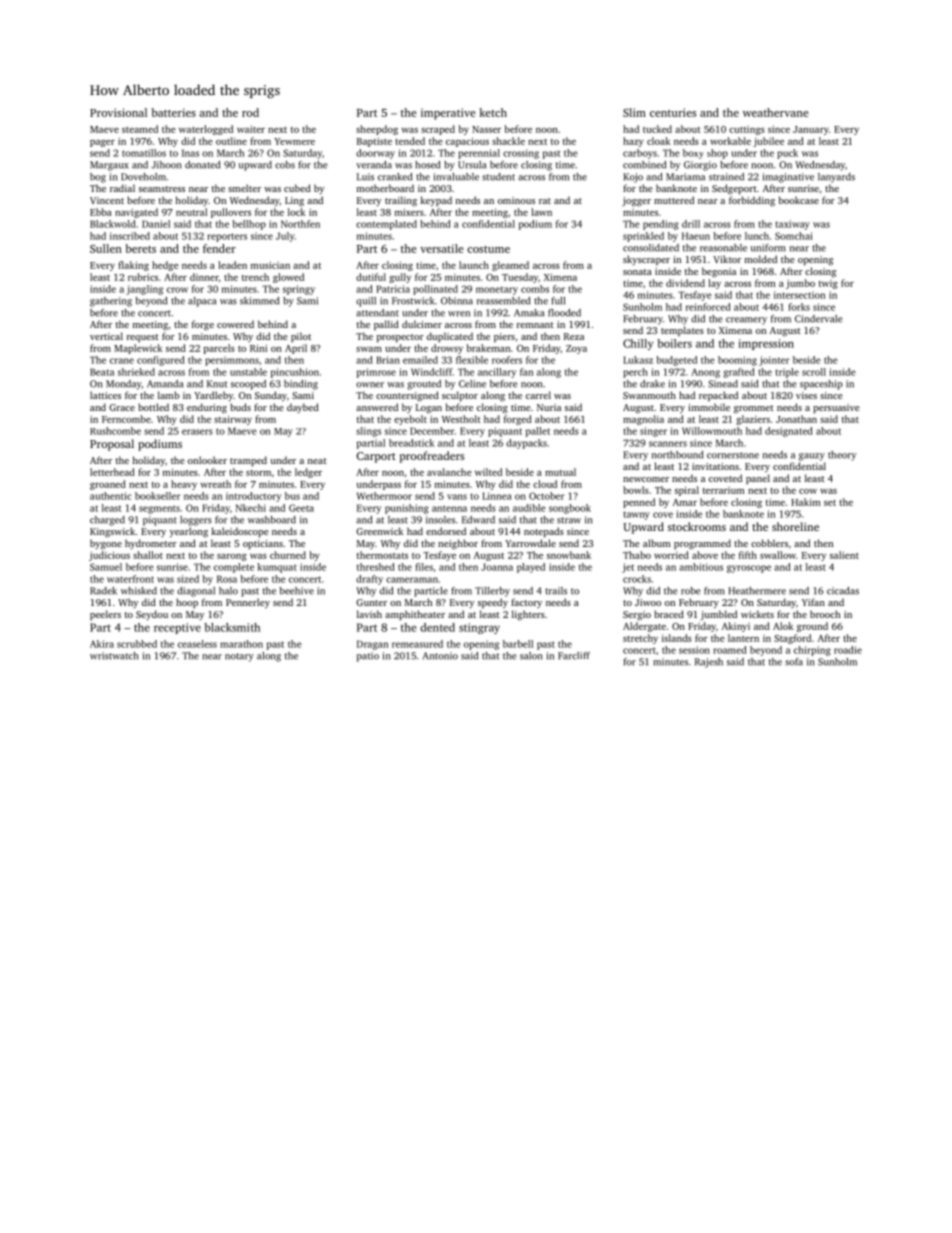 This screenshot has width=952, height=1233. What do you see at coordinates (376, 373) in the screenshot?
I see `primrose` at bounding box center [376, 373].
